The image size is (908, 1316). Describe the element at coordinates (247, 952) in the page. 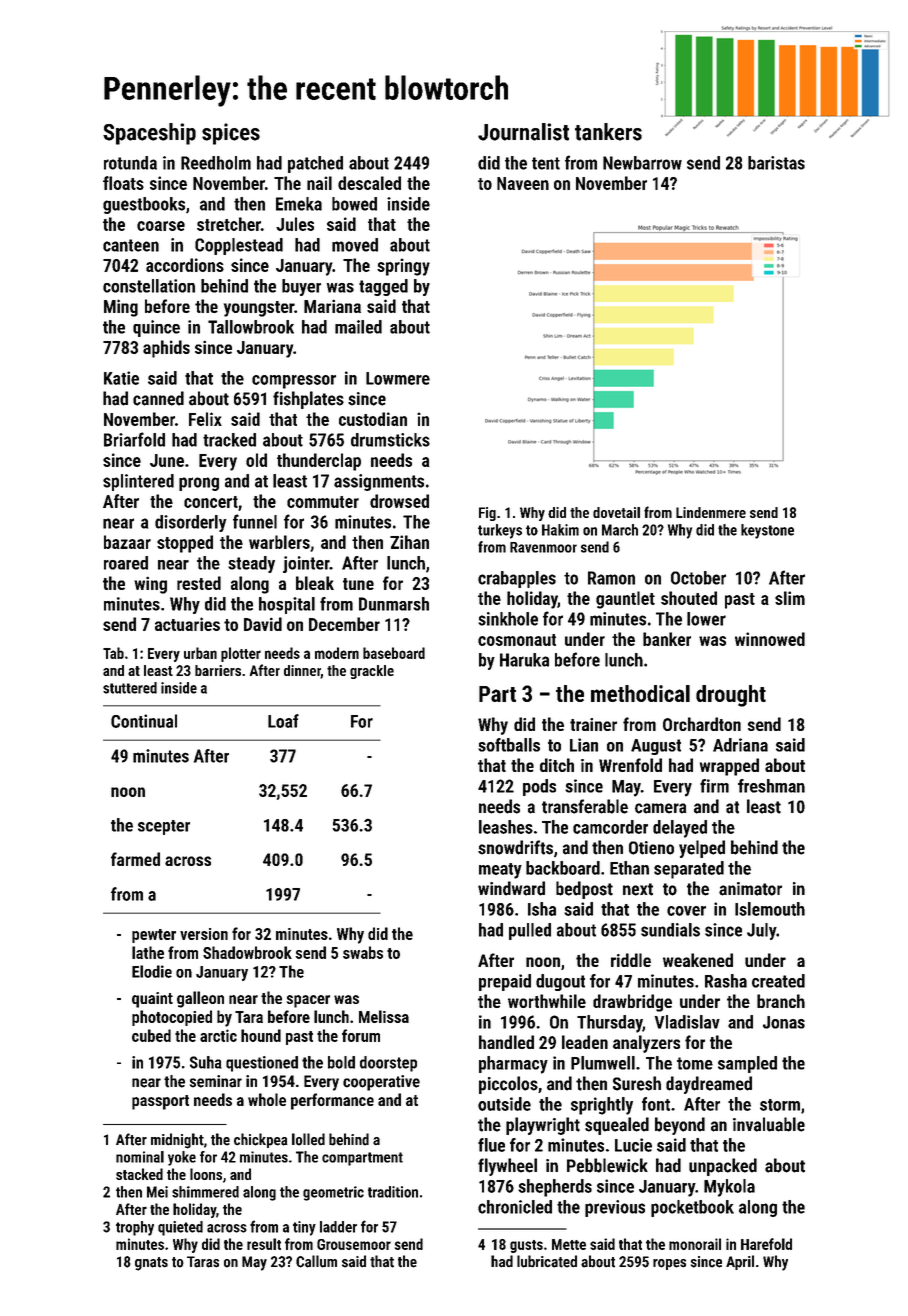

I see `Shadowbrook` at that location.
